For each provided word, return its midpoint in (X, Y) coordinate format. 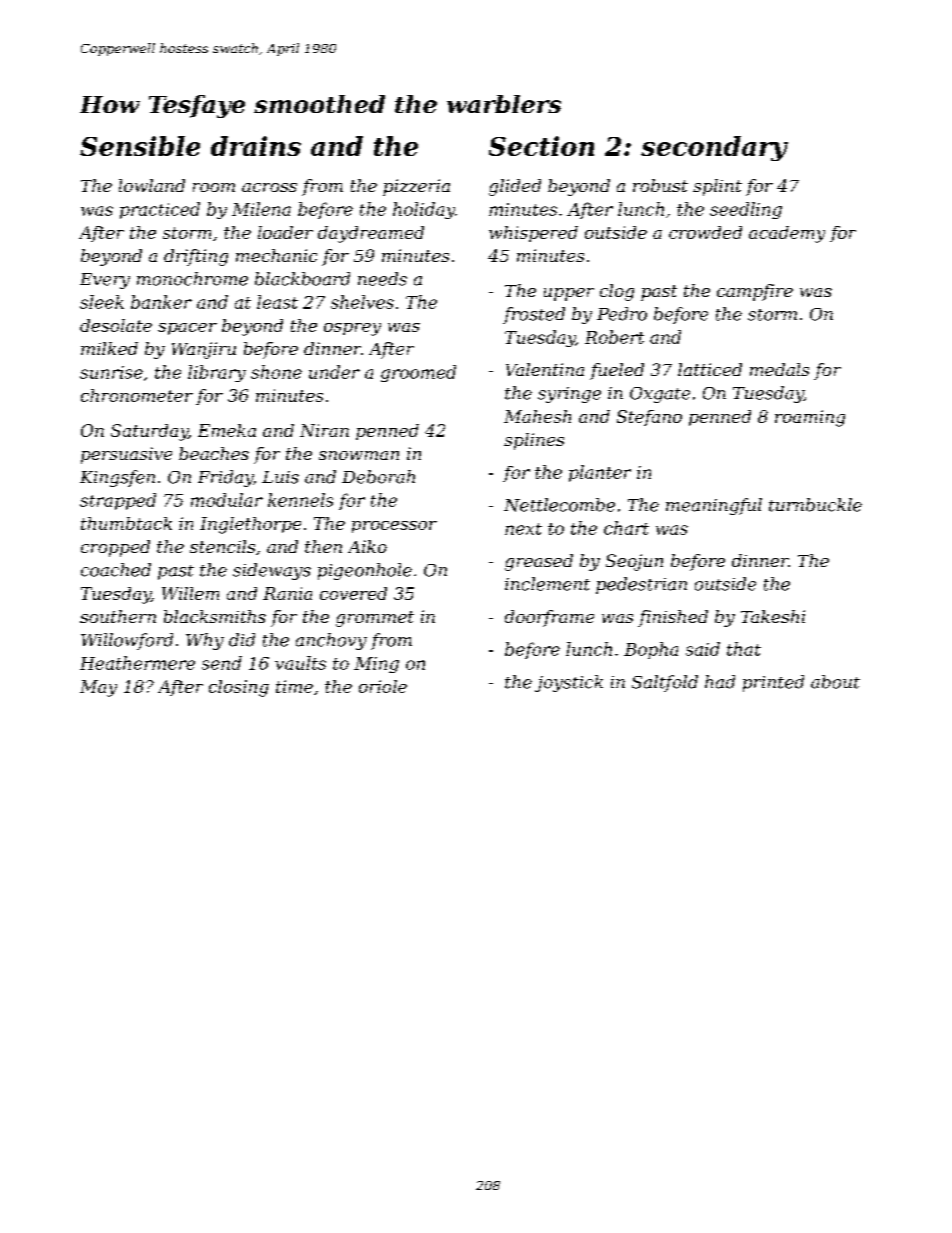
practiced (160, 210)
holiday (424, 210)
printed (773, 683)
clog (617, 292)
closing (239, 688)
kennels (300, 500)
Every (105, 281)
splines (534, 441)
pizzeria (416, 187)
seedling (746, 210)
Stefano (649, 418)
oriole (383, 686)
